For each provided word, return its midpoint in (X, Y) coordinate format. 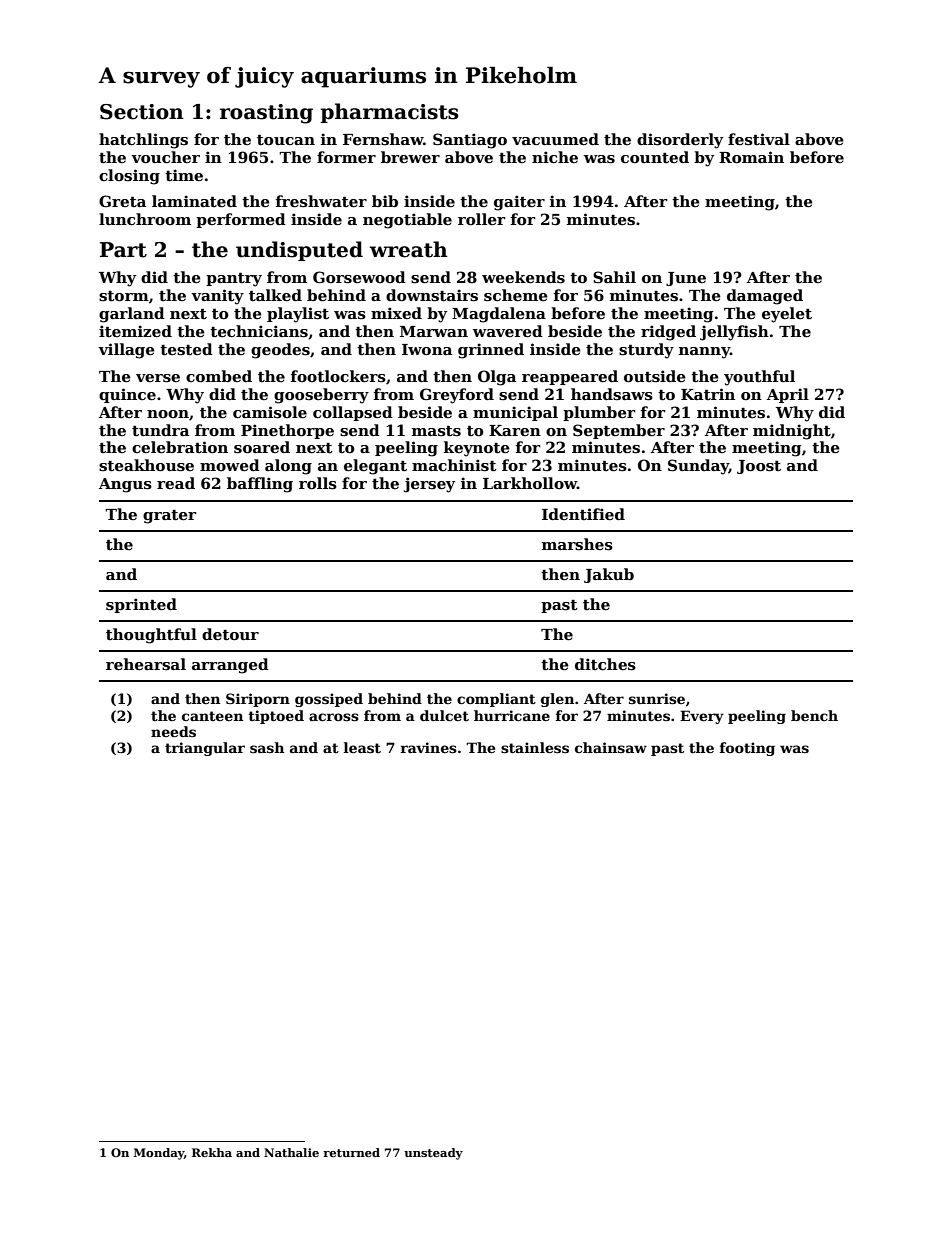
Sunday (698, 467)
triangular (205, 749)
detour (230, 634)
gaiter (519, 203)
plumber (599, 413)
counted (655, 157)
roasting (266, 114)
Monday (159, 1154)
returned (351, 1152)
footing (747, 749)
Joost (759, 467)
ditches (605, 664)
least (362, 747)
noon (168, 414)
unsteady (433, 1154)
